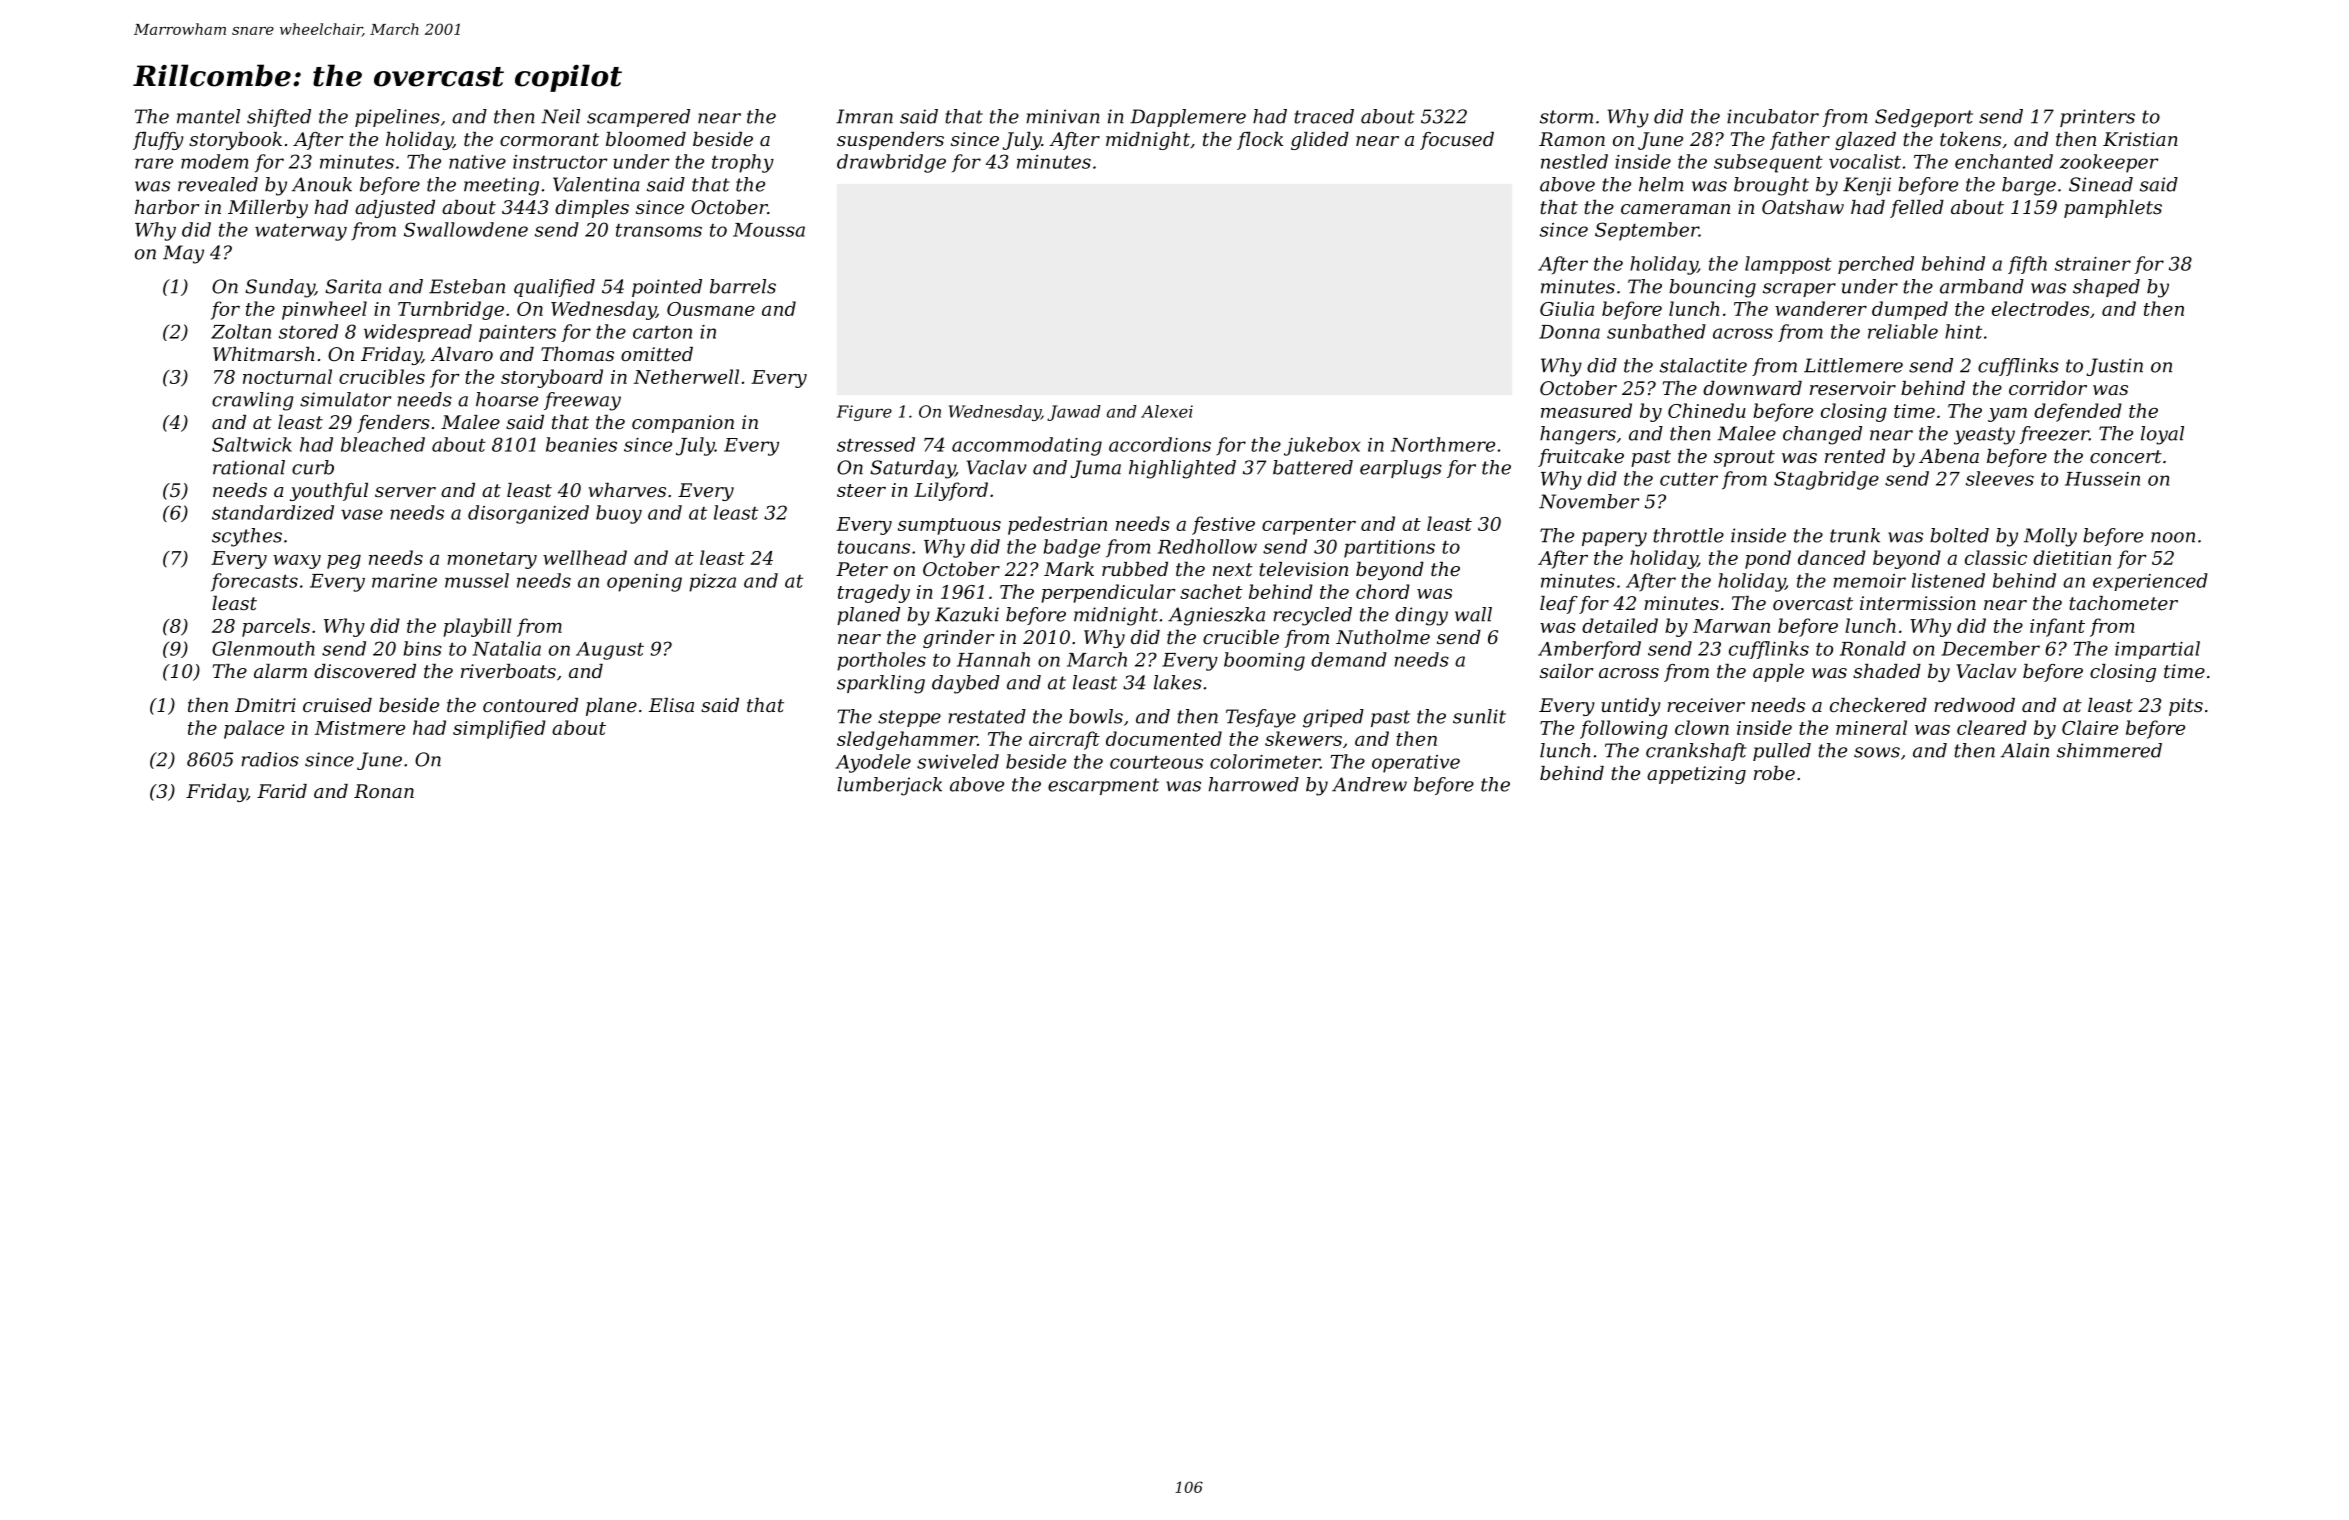 This screenshot has width=2349, height=1520. I want to click on Giulia, so click(1567, 308).
